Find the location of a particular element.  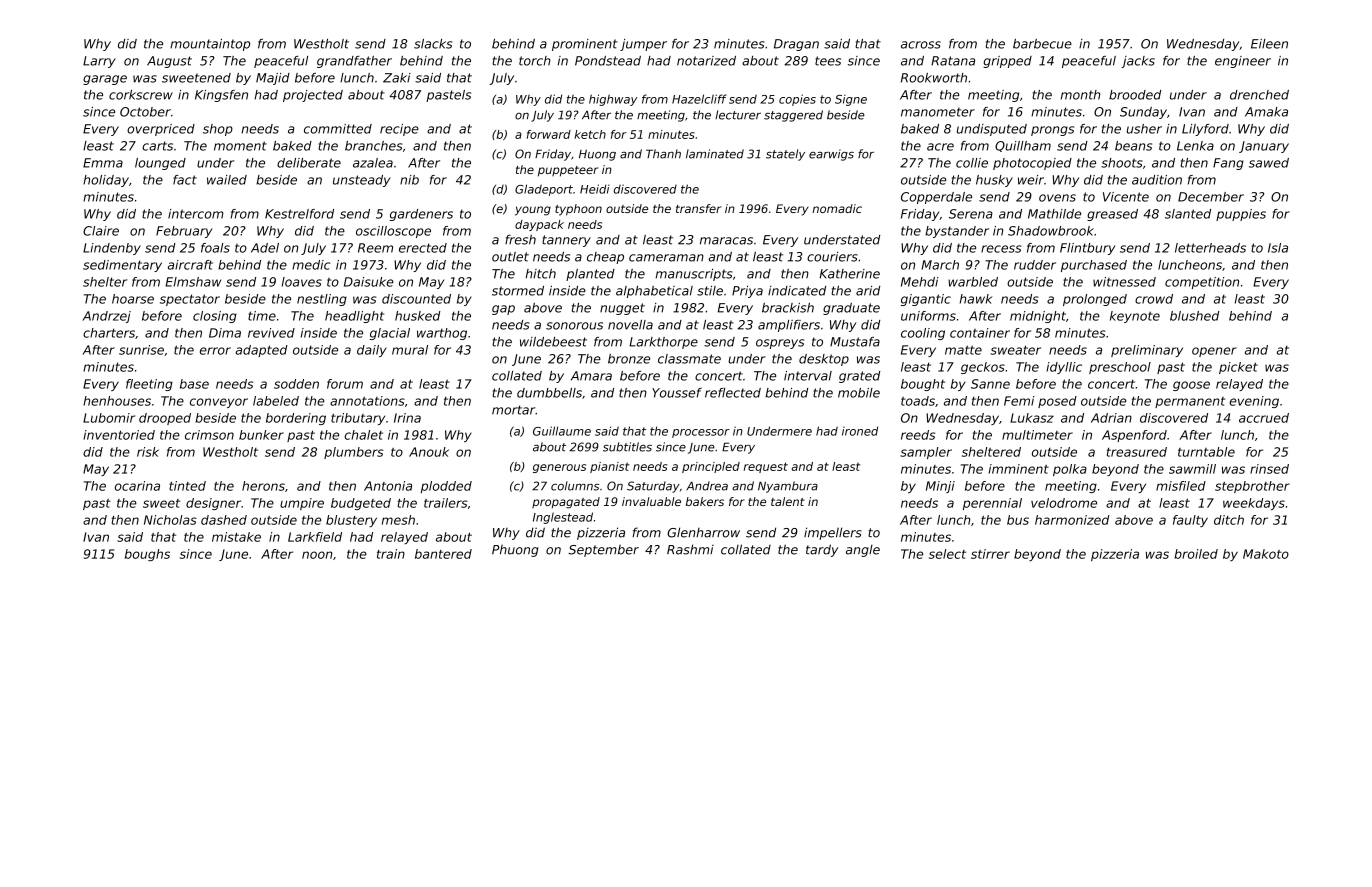

across is located at coordinates (921, 45).
